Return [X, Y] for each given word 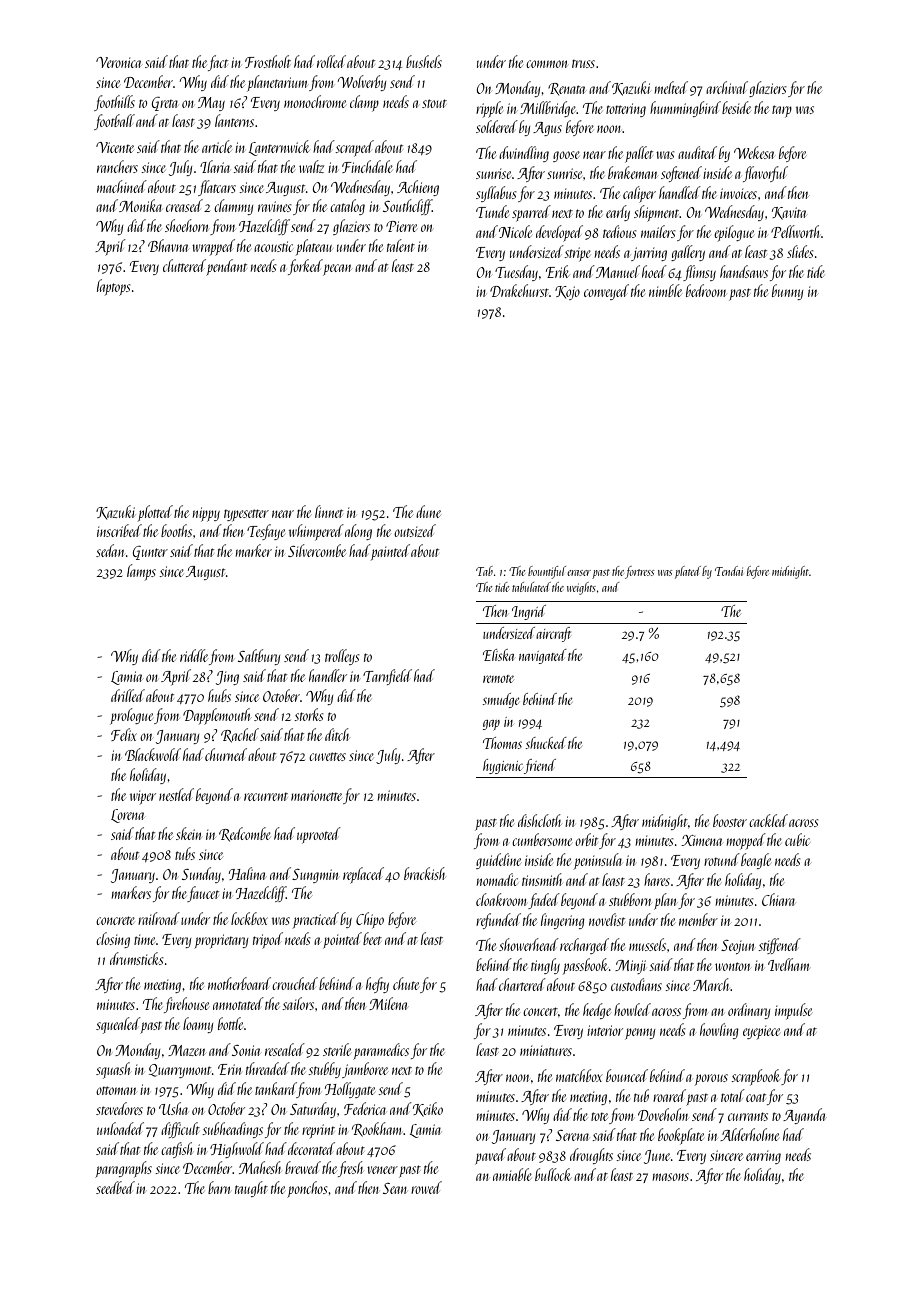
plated [688, 572]
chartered [522, 984]
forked [305, 267]
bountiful [547, 572]
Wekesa [754, 152]
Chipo [370, 920]
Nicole [515, 231]
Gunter [150, 553]
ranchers [117, 166]
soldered [497, 126]
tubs [185, 853]
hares [657, 879]
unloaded [120, 1128]
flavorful [765, 174]
